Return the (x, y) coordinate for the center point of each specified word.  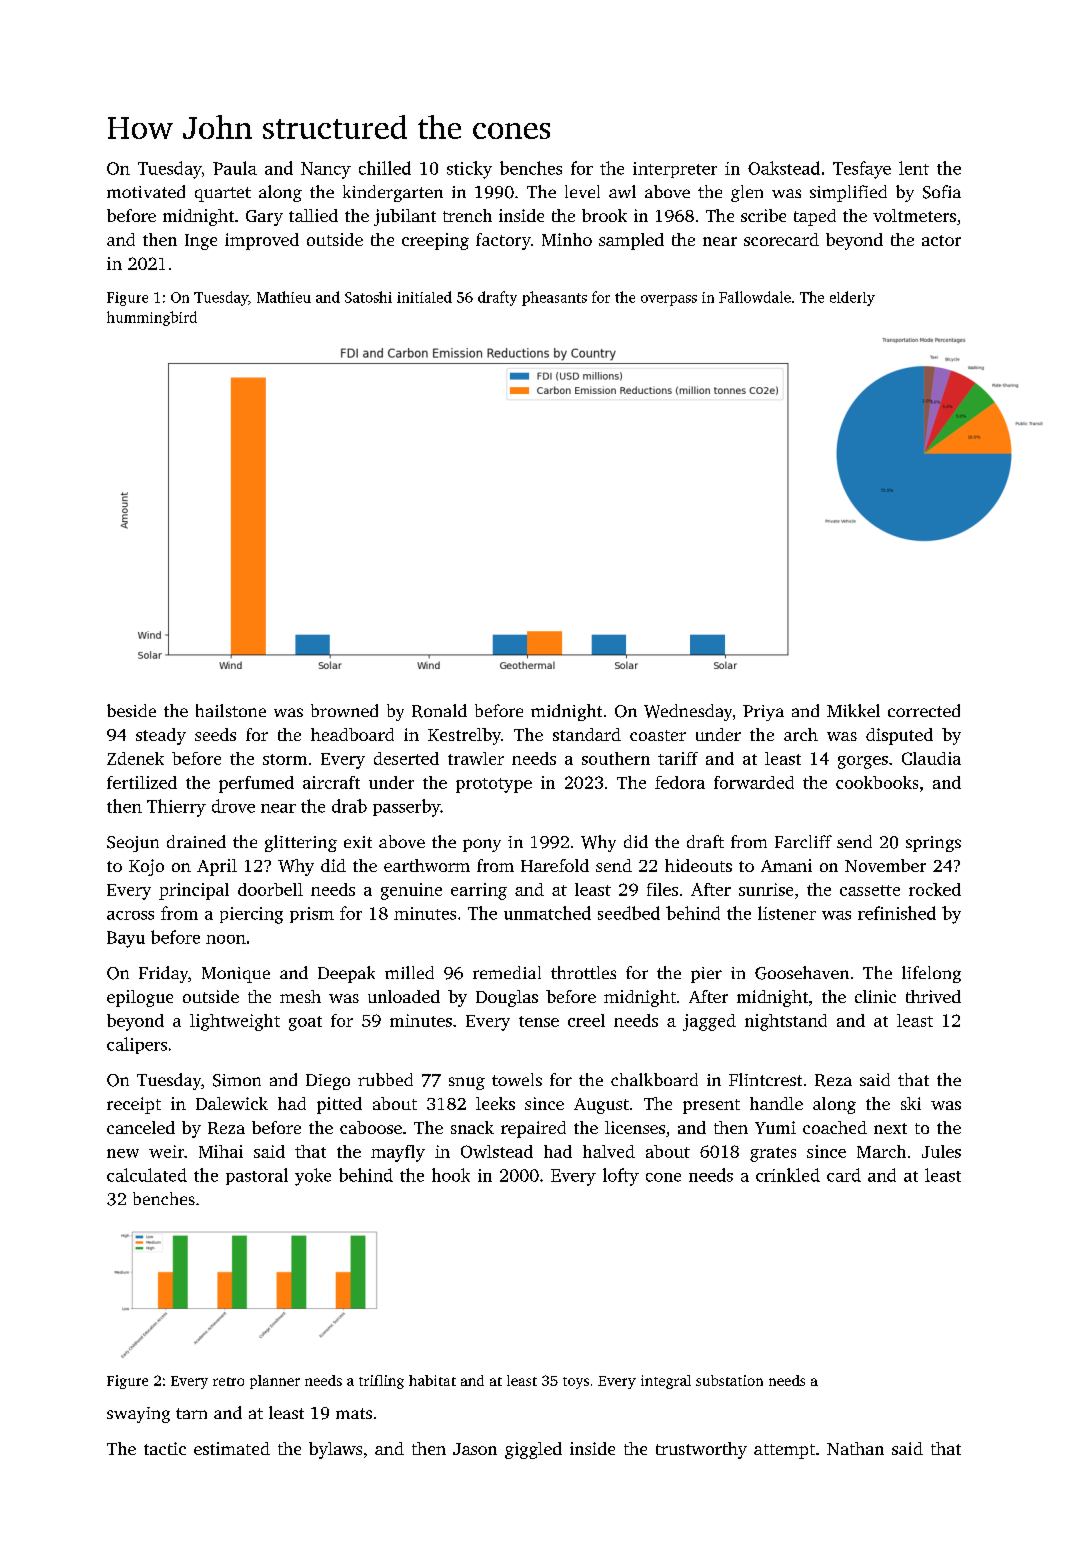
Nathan (855, 1448)
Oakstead (784, 168)
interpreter (675, 170)
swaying (138, 1415)
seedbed (629, 913)
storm (285, 759)
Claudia (931, 758)
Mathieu (284, 297)
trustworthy (701, 1450)
